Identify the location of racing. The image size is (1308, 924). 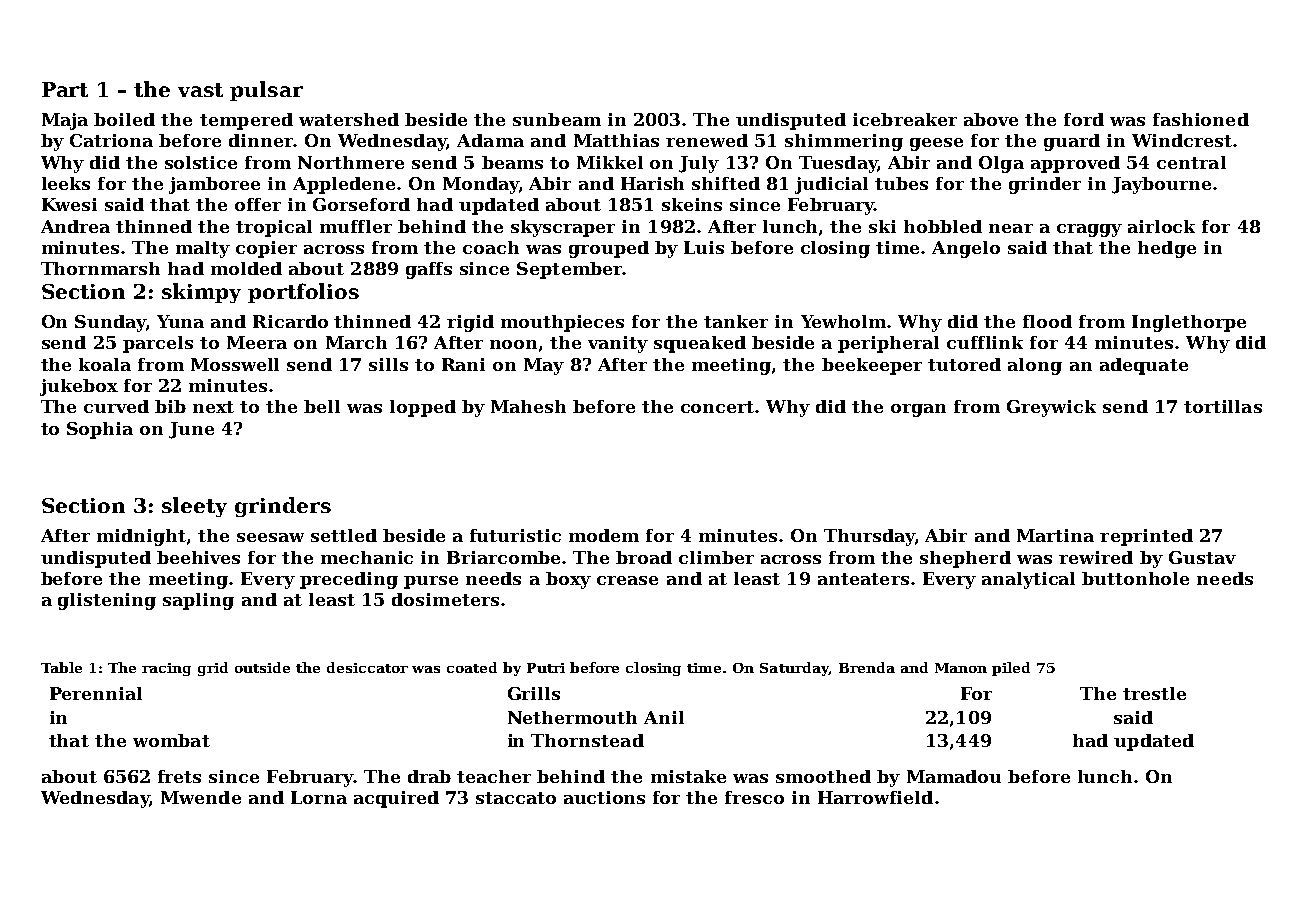
(166, 669).
